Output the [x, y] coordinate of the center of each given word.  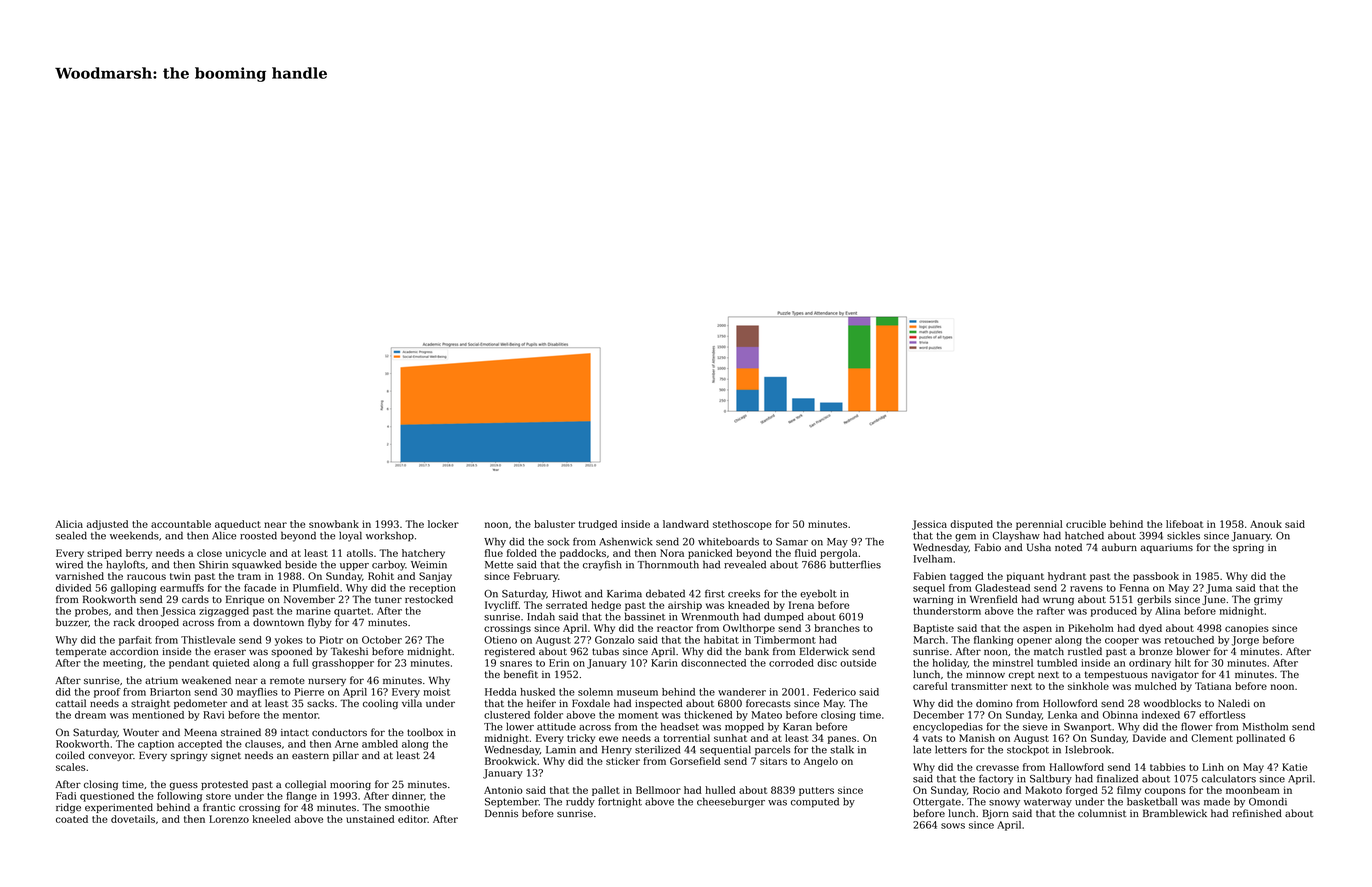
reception [432, 589]
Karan [797, 727]
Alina [1167, 611]
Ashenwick [625, 541]
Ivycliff [502, 606]
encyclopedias [948, 727]
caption [156, 745]
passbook [1156, 577]
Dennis [501, 813]
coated [72, 819]
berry [139, 554]
